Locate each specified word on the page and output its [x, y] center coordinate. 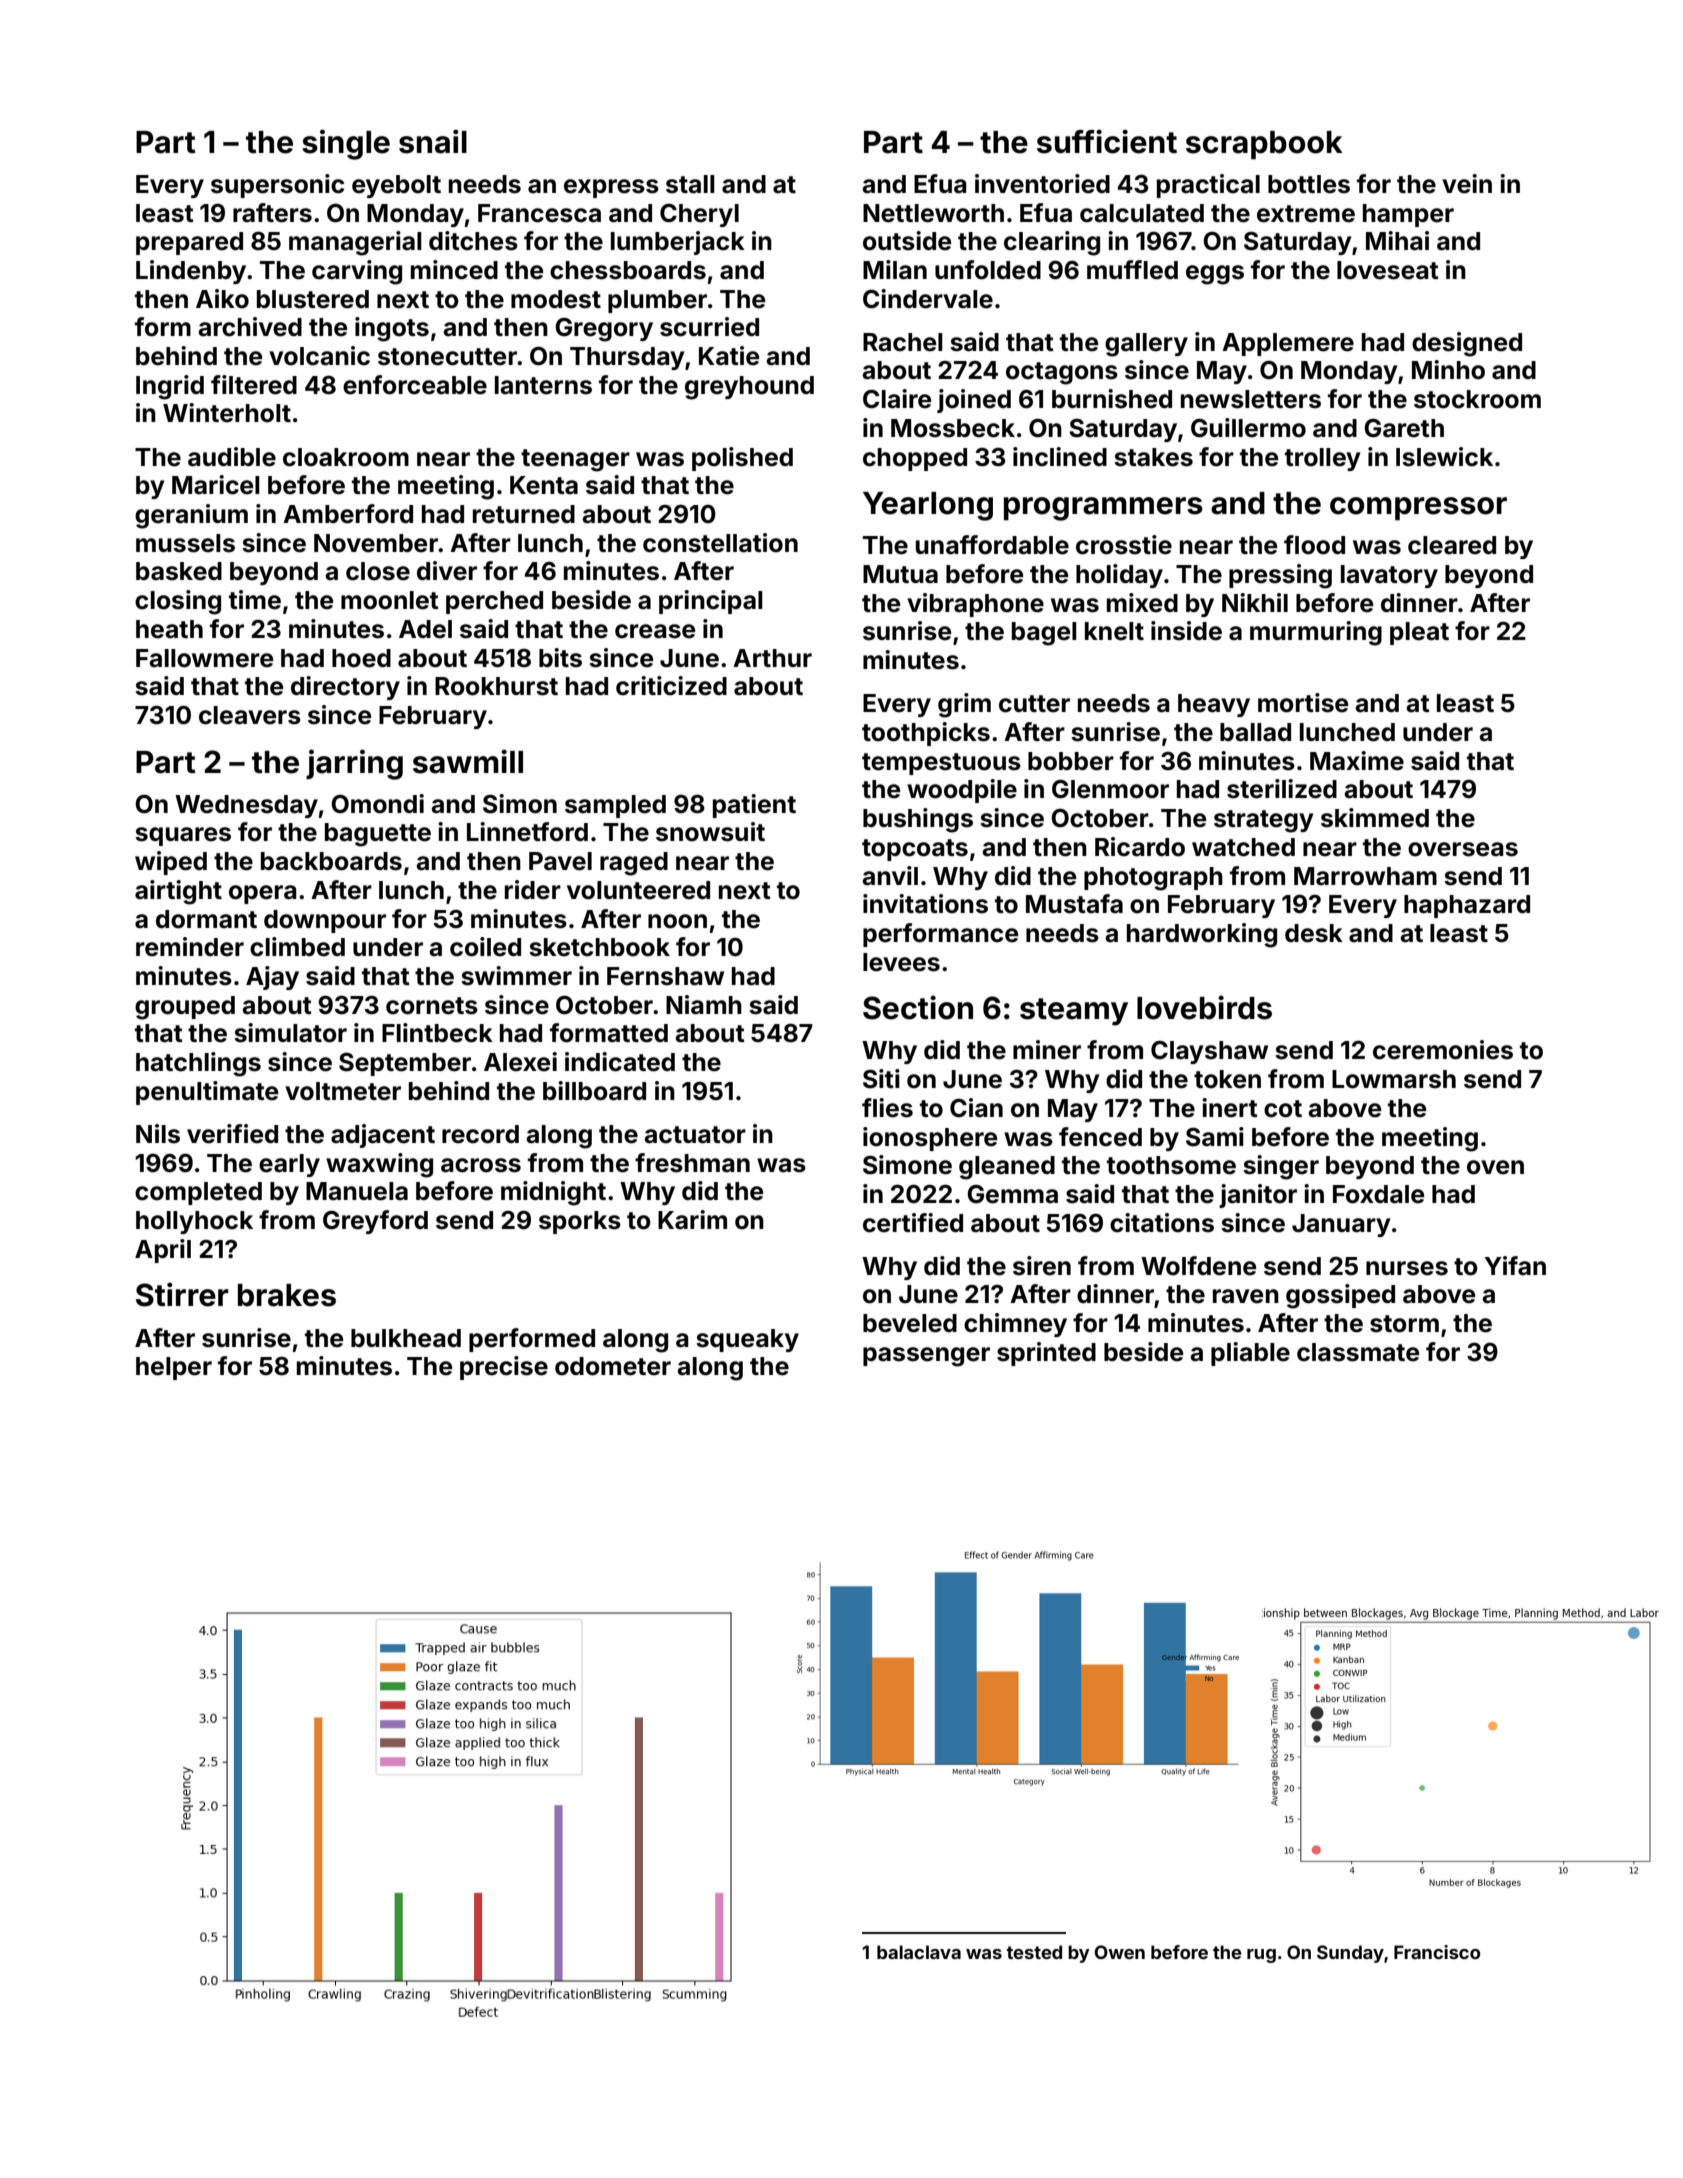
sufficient [1107, 141]
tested [1034, 1952]
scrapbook [1264, 145]
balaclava [919, 1952]
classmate [1358, 1352]
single [346, 144]
